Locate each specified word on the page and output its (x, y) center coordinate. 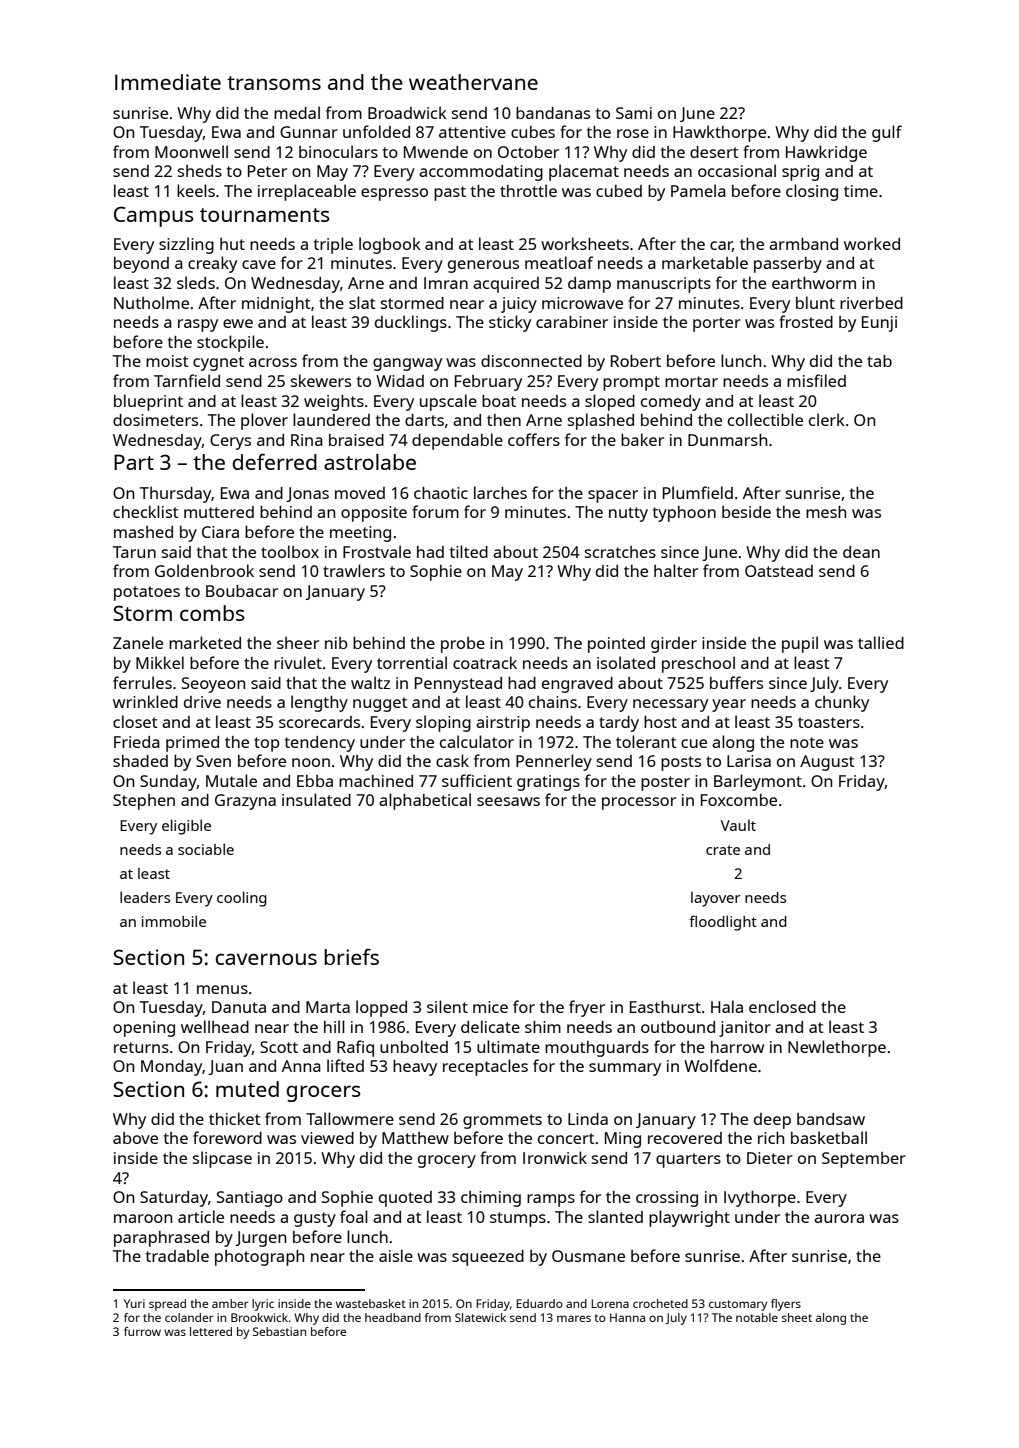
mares (574, 1318)
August (827, 763)
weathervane (473, 82)
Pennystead (458, 685)
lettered (211, 1331)
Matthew (415, 1138)
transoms (274, 83)
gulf (887, 133)
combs (212, 613)
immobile (174, 921)
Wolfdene (720, 1065)
